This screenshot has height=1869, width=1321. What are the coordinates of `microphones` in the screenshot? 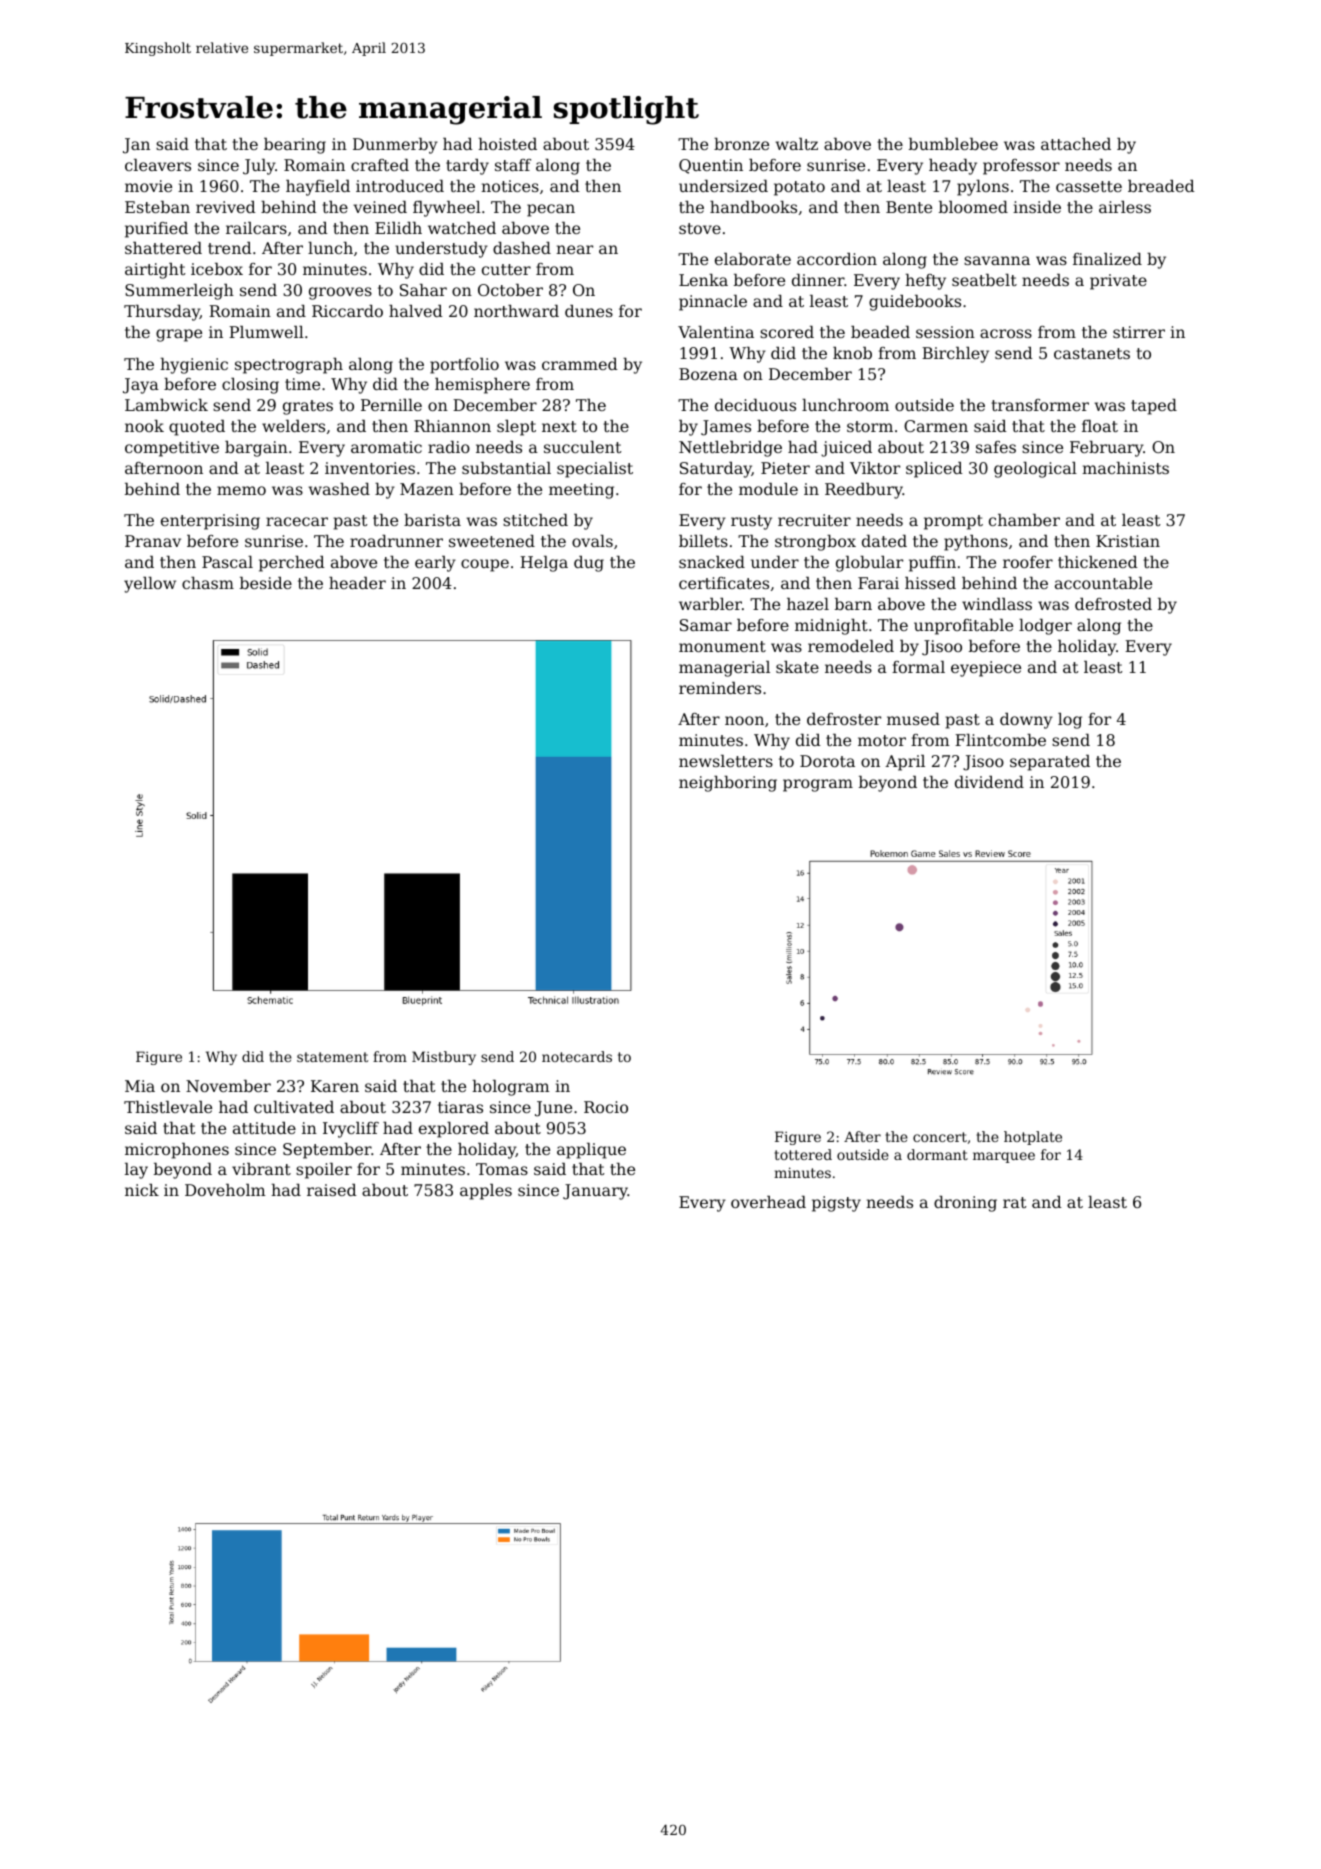 It's located at (177, 1151).
